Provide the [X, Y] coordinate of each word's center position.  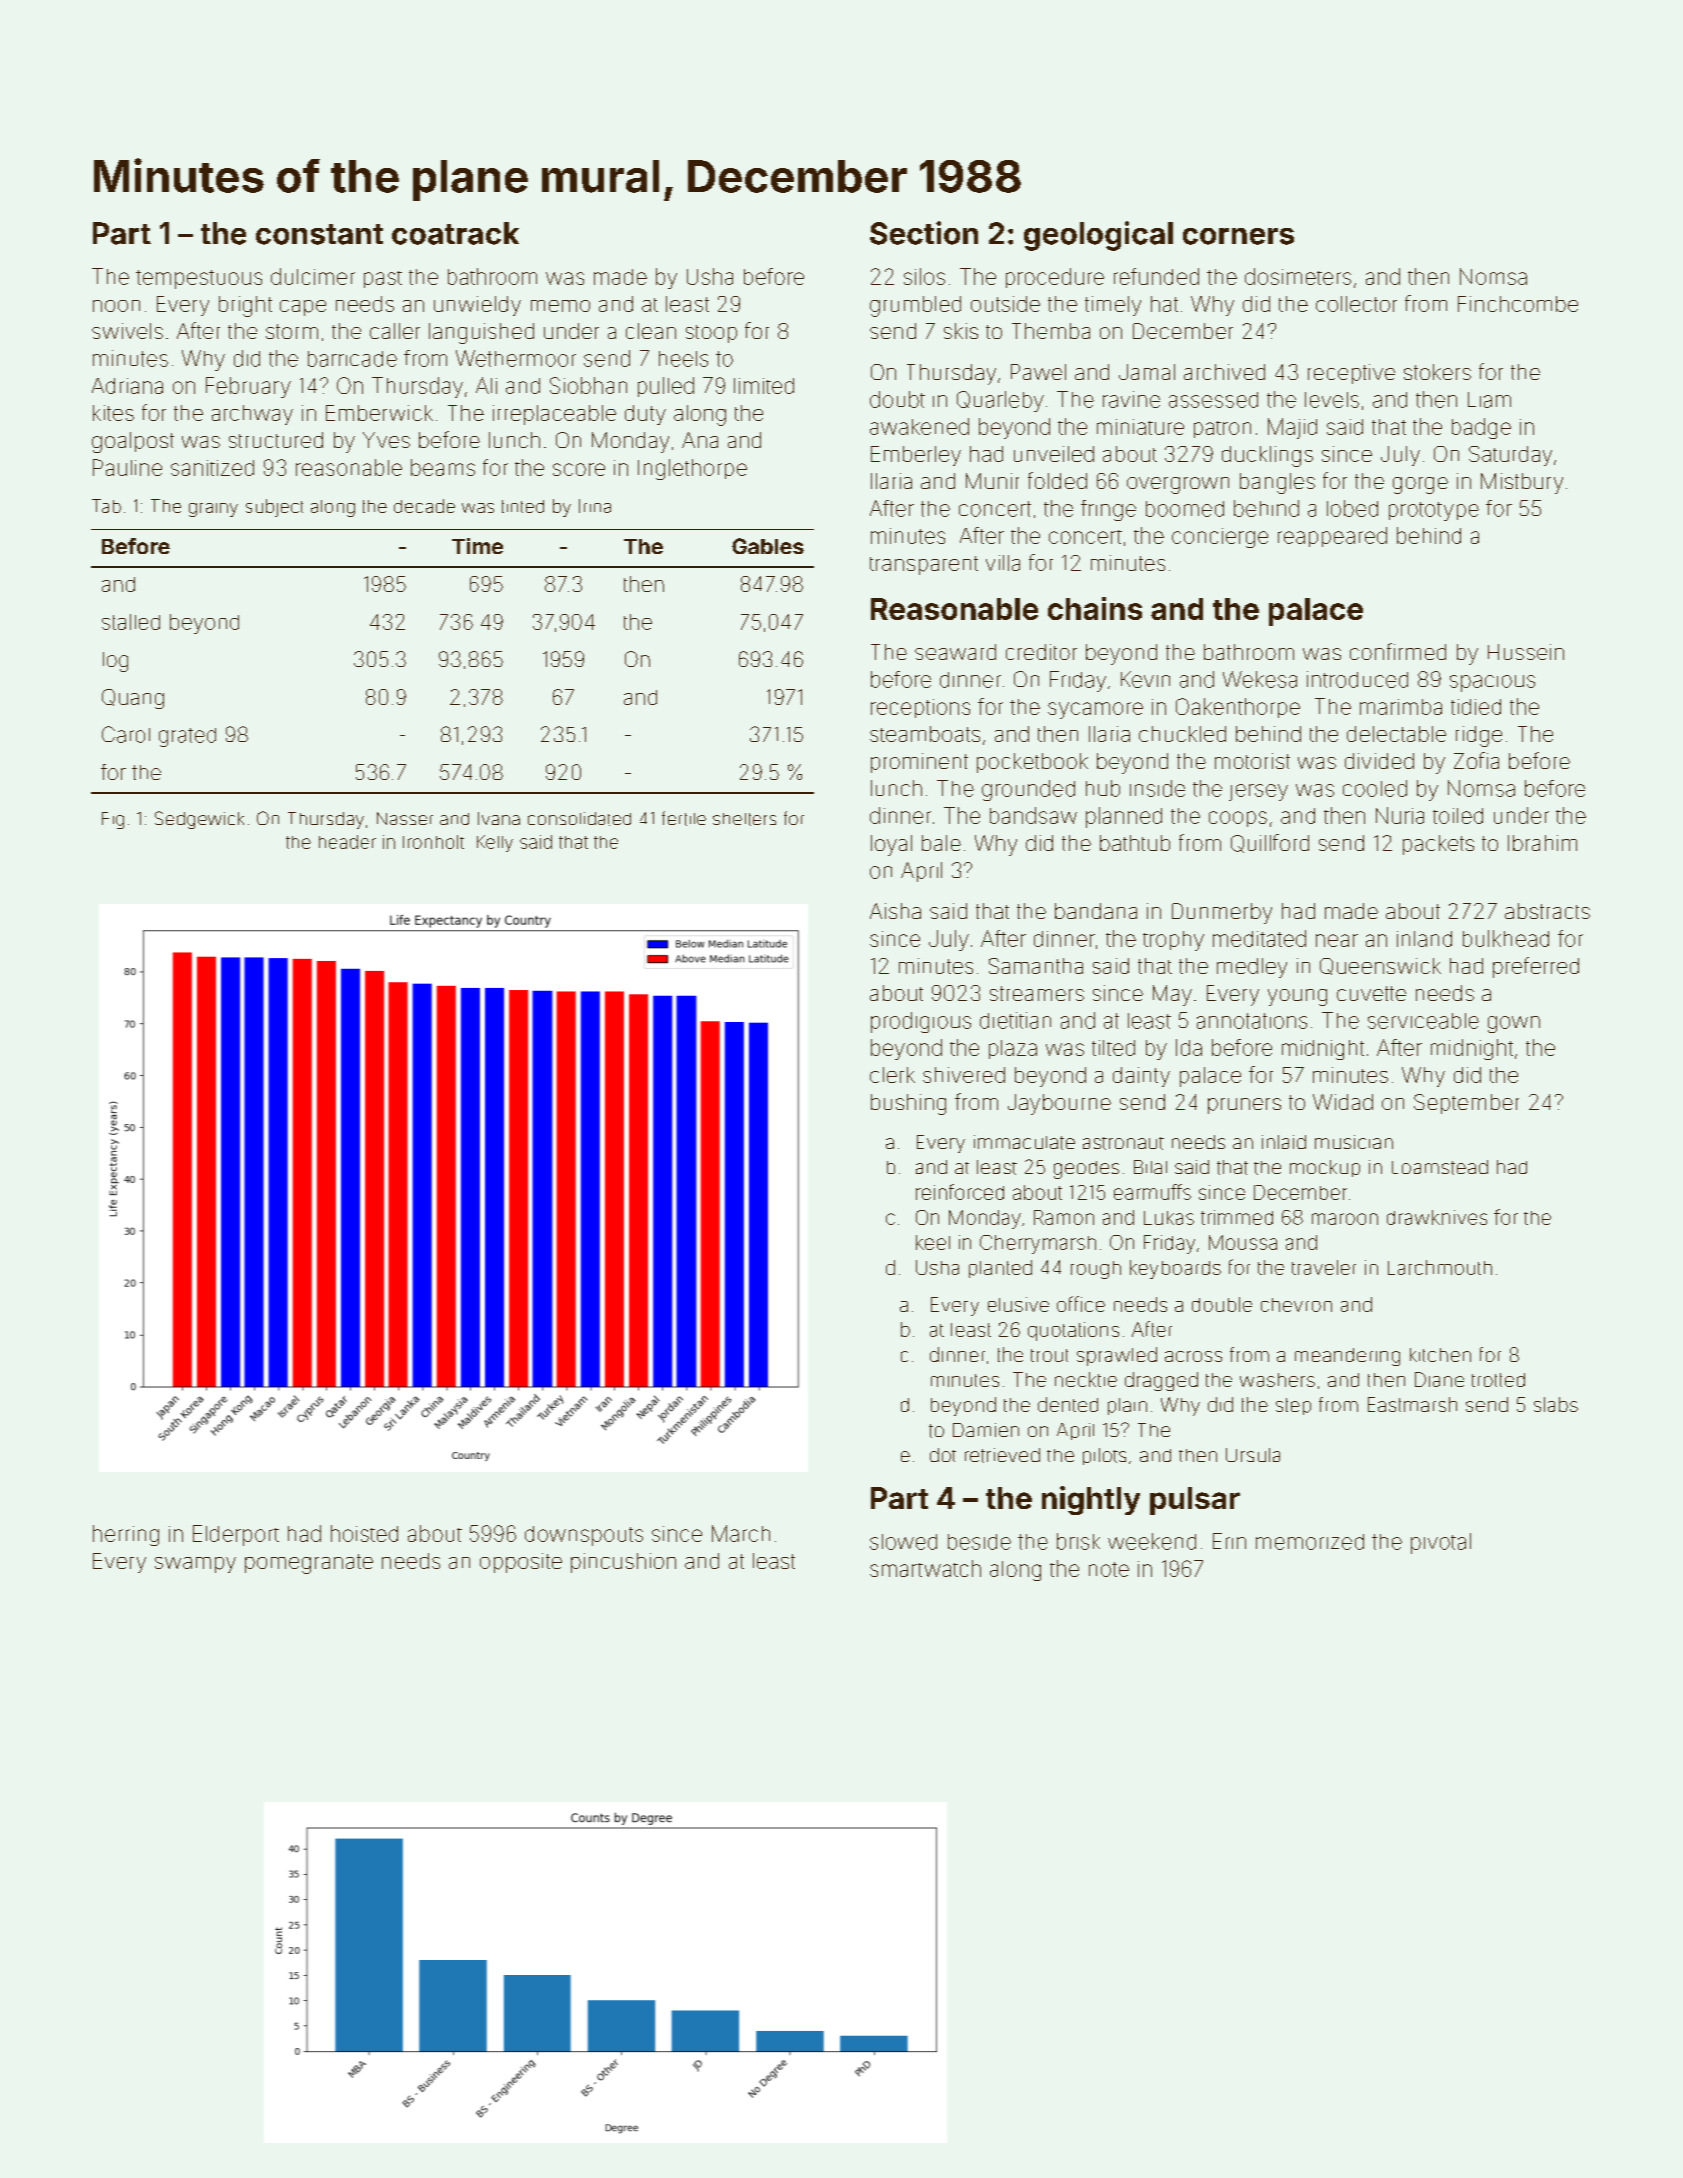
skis [961, 331]
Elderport [236, 1535]
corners [1238, 236]
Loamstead [1440, 1167]
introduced [1357, 679]
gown [1514, 1024]
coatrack [455, 233]
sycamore [1095, 710]
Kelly [495, 843]
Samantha [1036, 966]
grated [187, 737]
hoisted [364, 1533]
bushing [908, 1104]
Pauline [127, 467]
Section [924, 233]
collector [1356, 304]
